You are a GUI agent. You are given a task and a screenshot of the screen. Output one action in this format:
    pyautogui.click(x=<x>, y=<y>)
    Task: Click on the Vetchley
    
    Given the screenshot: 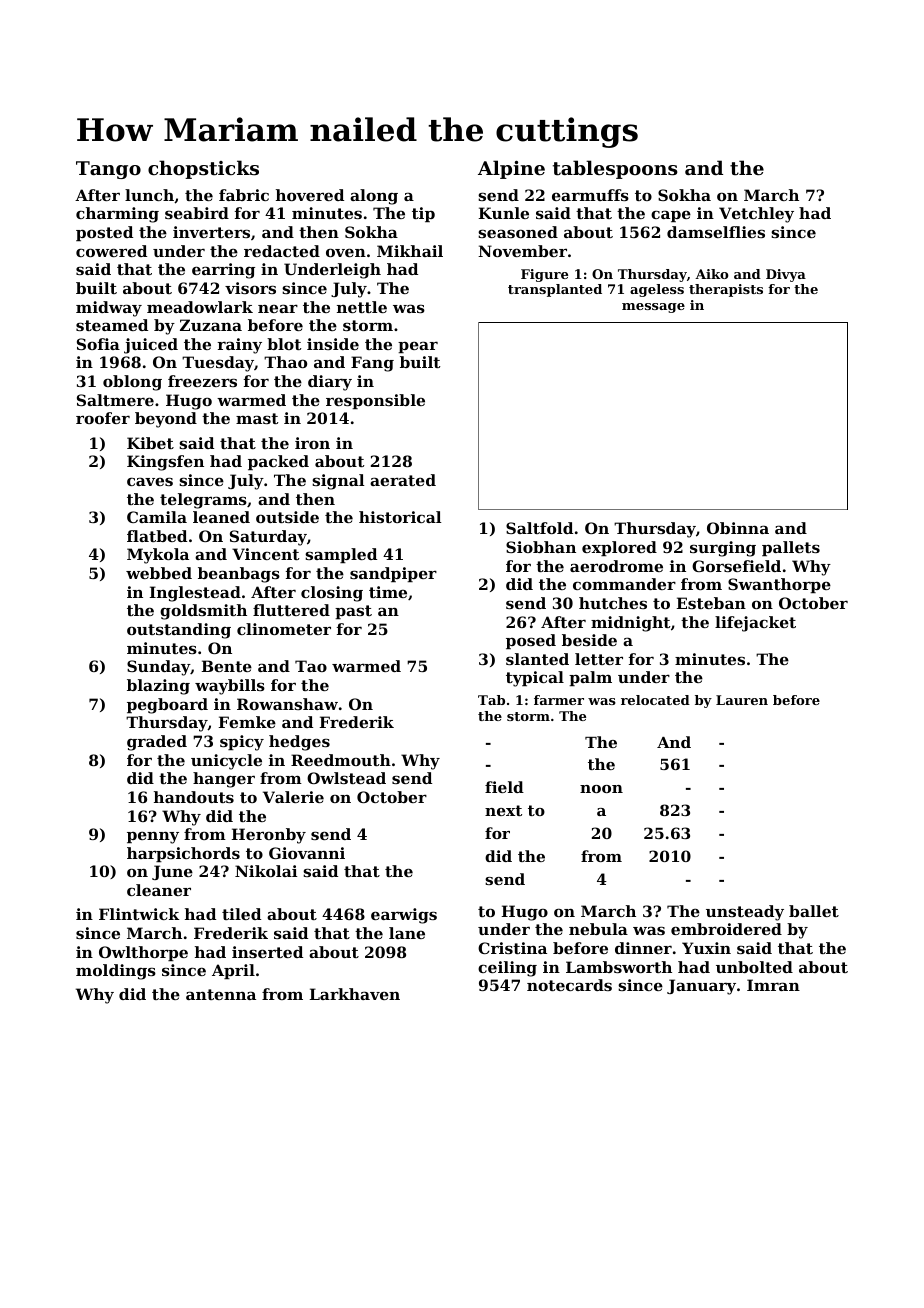 What is the action you would take?
    pyautogui.click(x=756, y=215)
